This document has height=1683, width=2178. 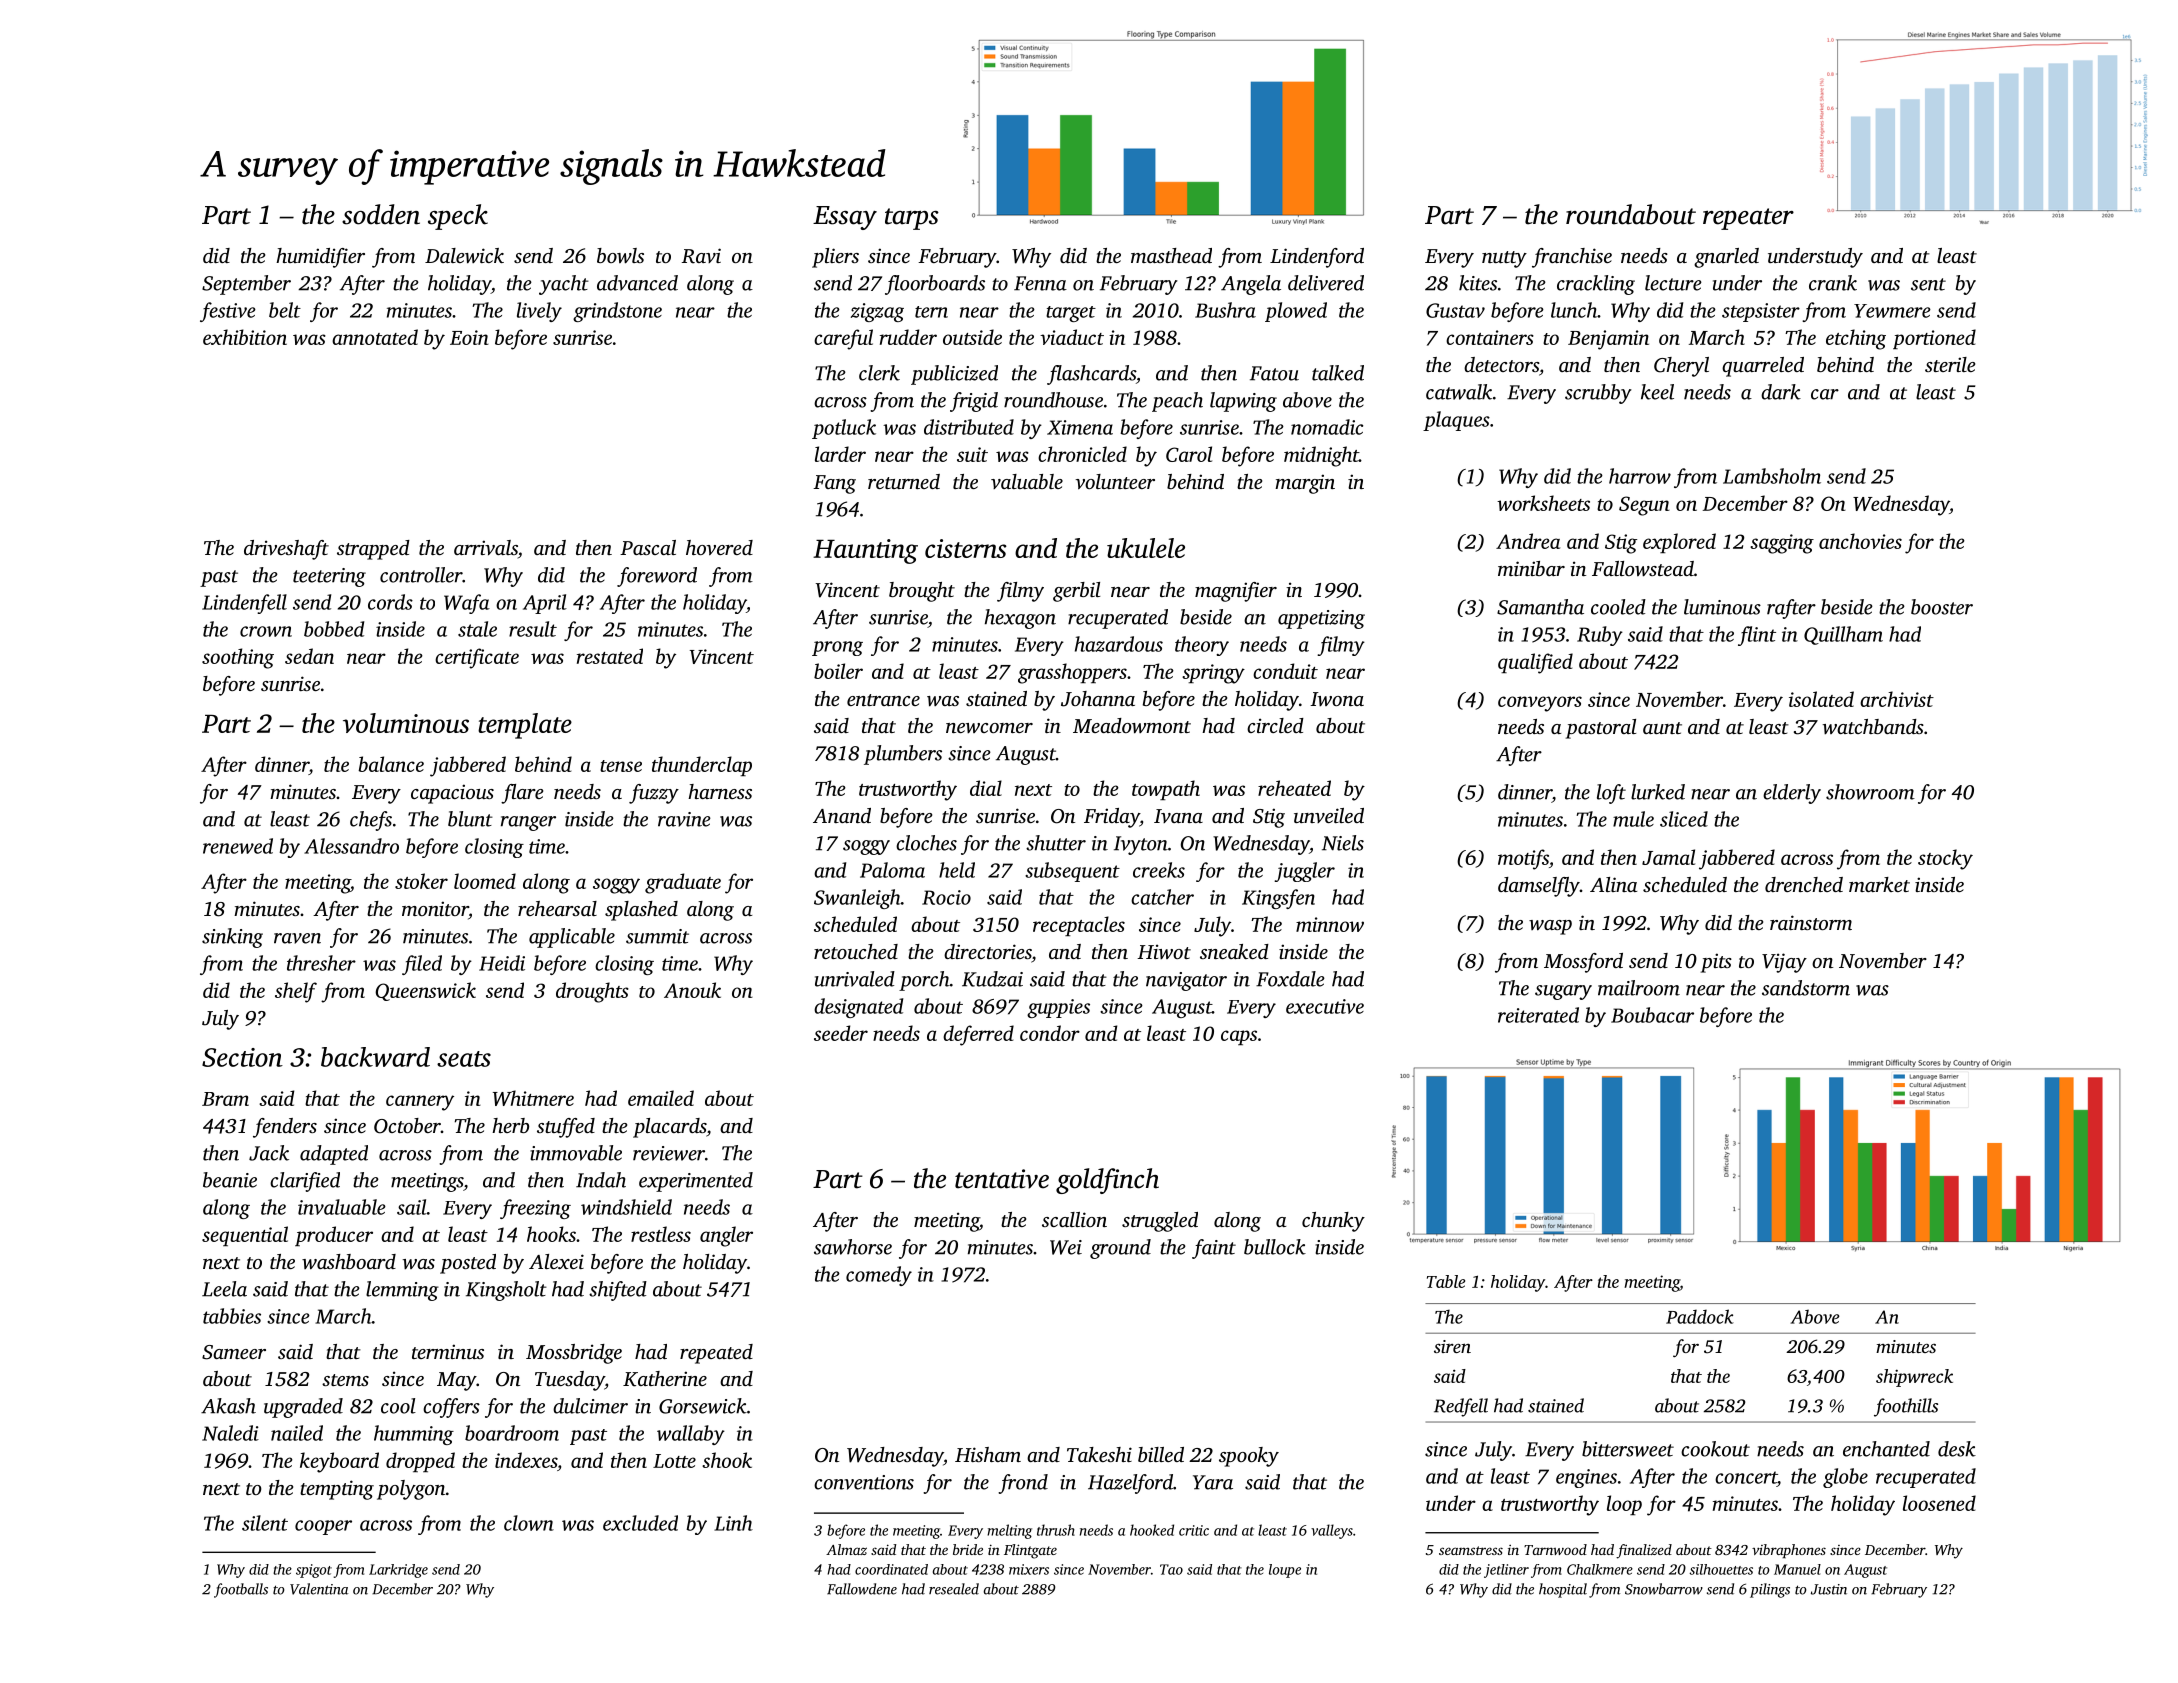 What do you see at coordinates (1748, 219) in the document?
I see `repeater` at bounding box center [1748, 219].
